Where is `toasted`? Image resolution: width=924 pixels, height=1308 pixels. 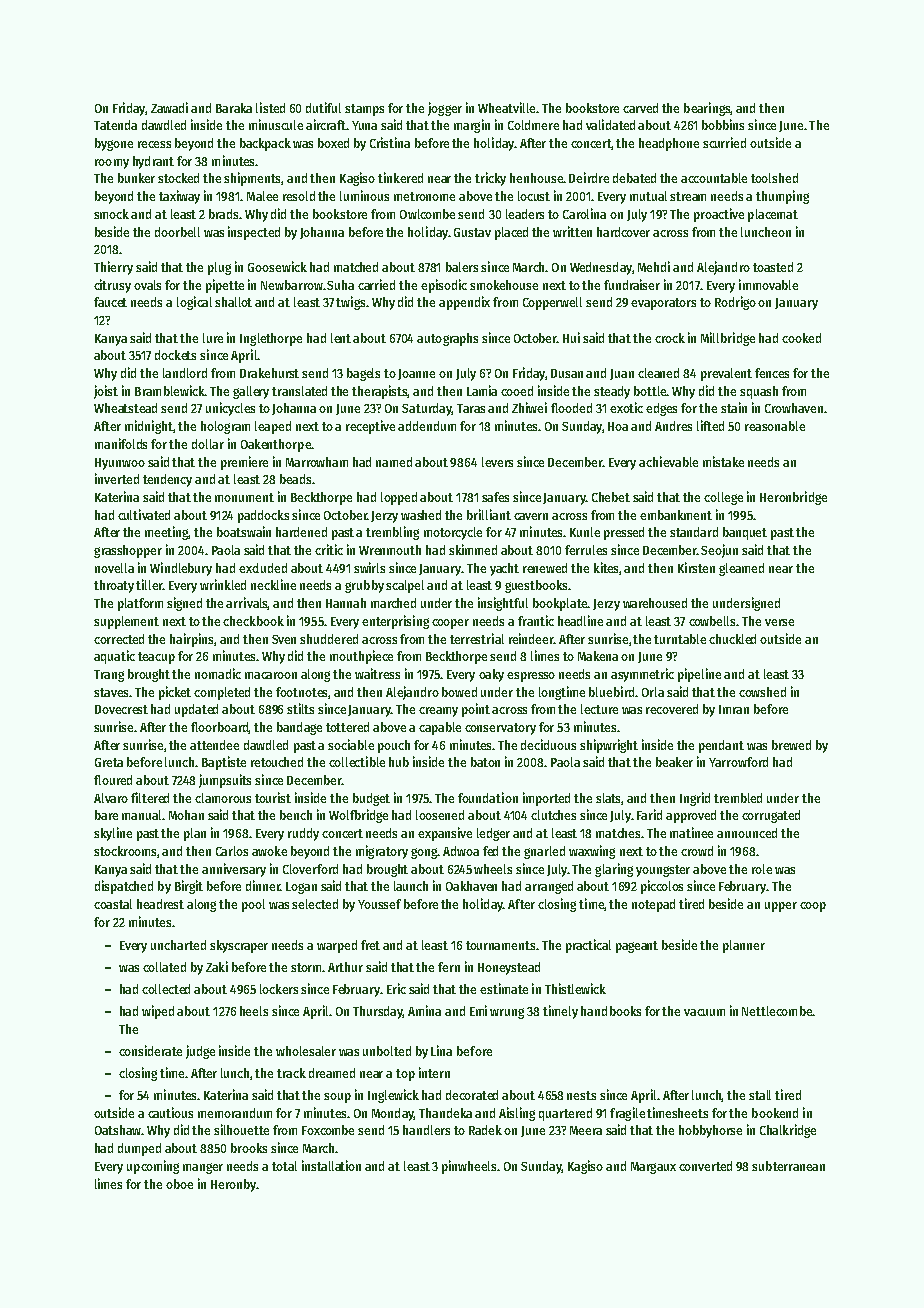 toasted is located at coordinates (773, 267).
